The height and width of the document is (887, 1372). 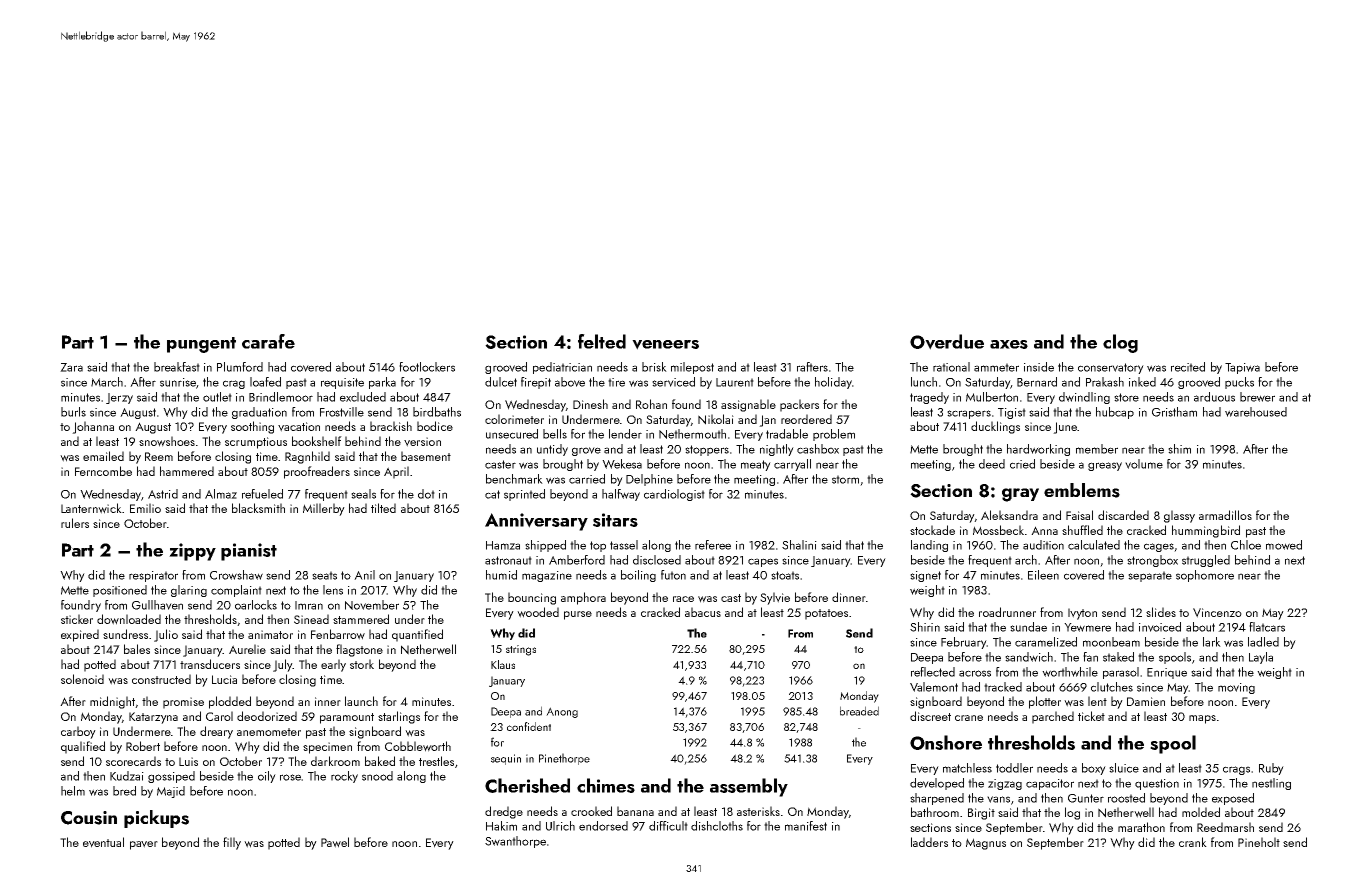 I want to click on chimes, so click(x=606, y=785).
